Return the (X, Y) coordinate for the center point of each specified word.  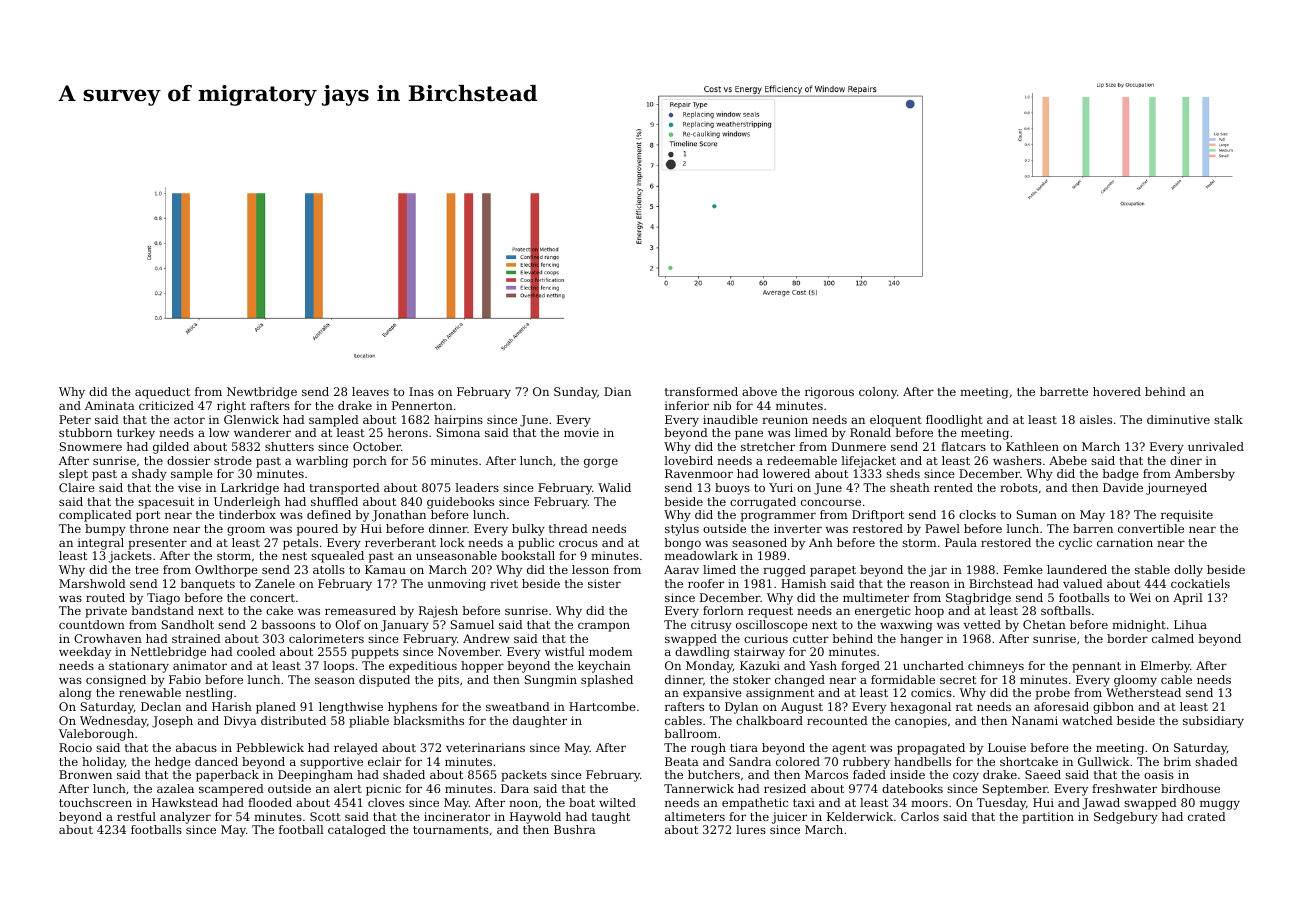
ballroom (691, 733)
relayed (356, 749)
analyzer (185, 818)
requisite (1187, 516)
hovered (1117, 391)
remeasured (360, 610)
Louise (1007, 747)
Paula (961, 542)
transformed (701, 391)
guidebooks (460, 503)
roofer (706, 583)
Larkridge (250, 489)
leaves (370, 391)
